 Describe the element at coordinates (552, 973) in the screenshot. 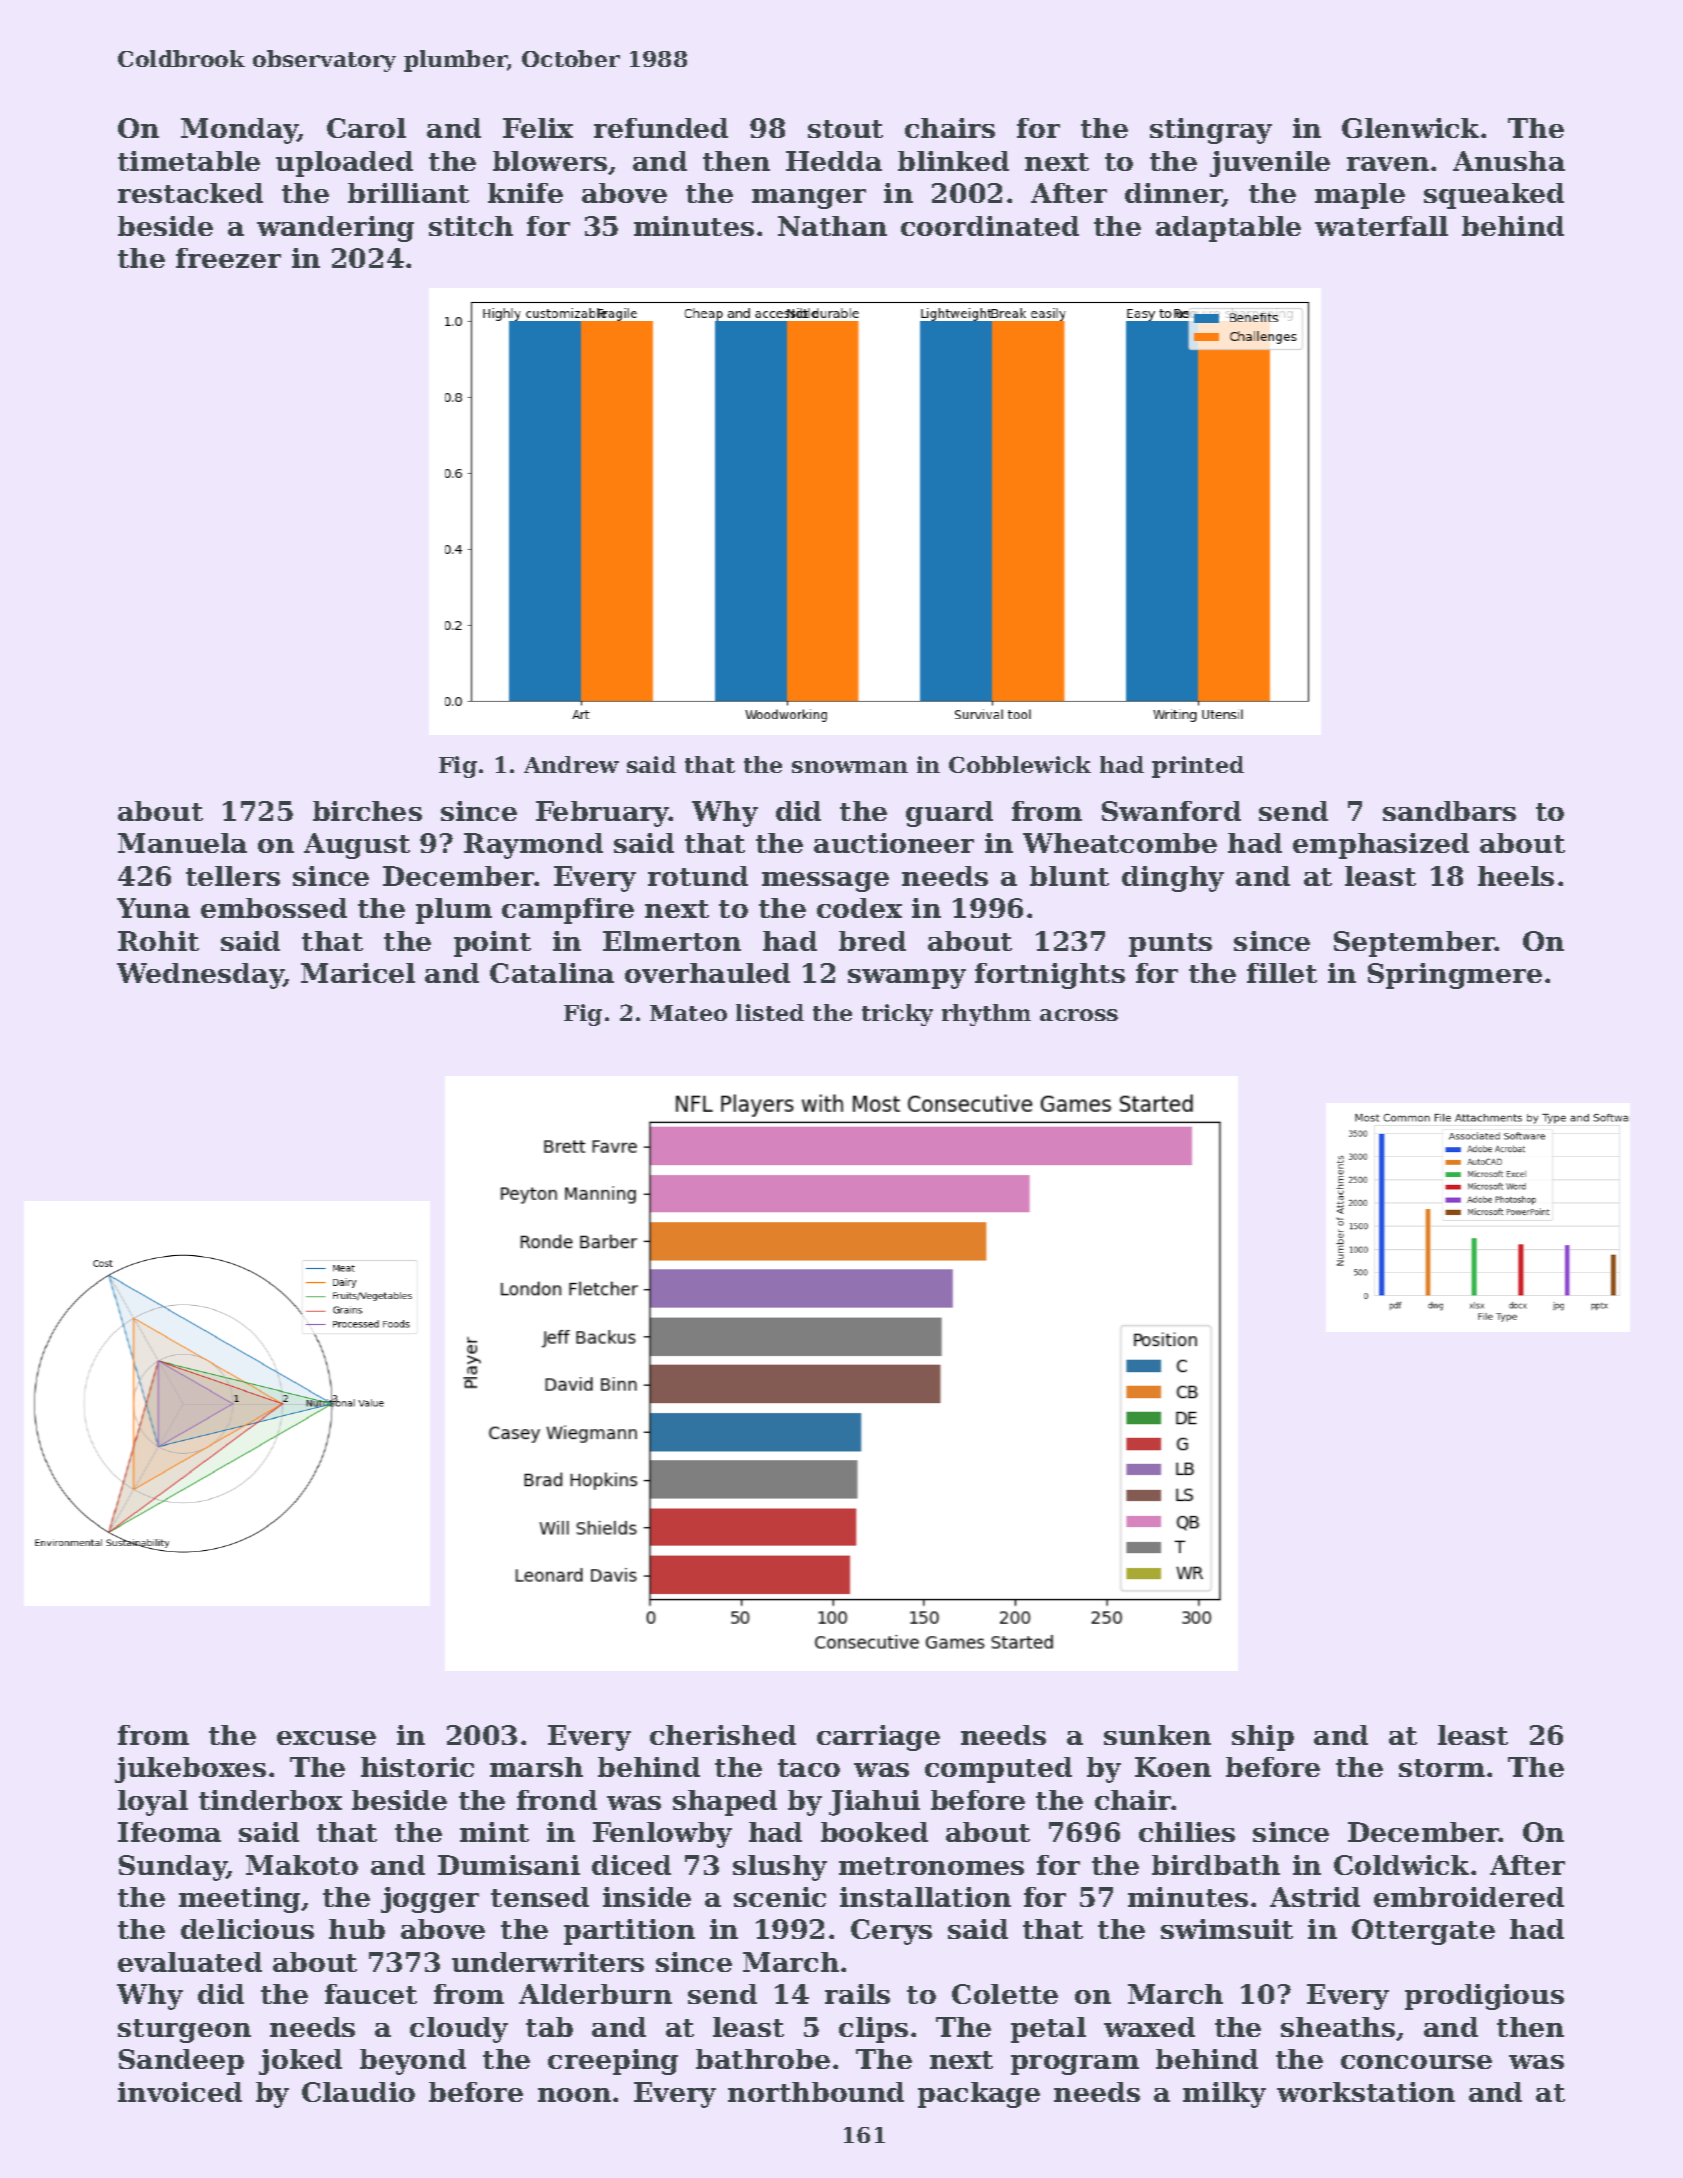

I see `Catalina` at that location.
